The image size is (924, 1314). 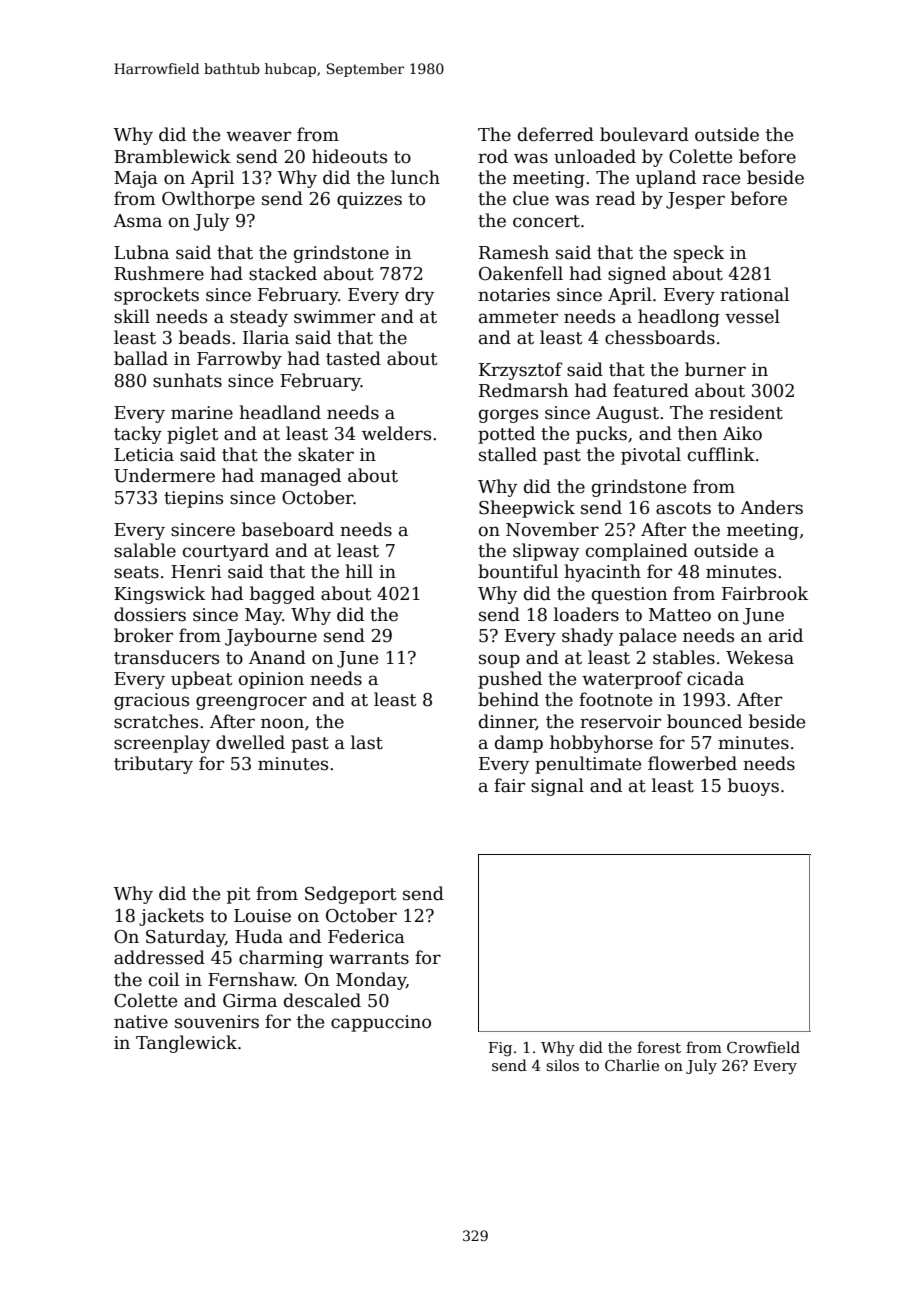 What do you see at coordinates (500, 1049) in the document?
I see `Fig` at bounding box center [500, 1049].
